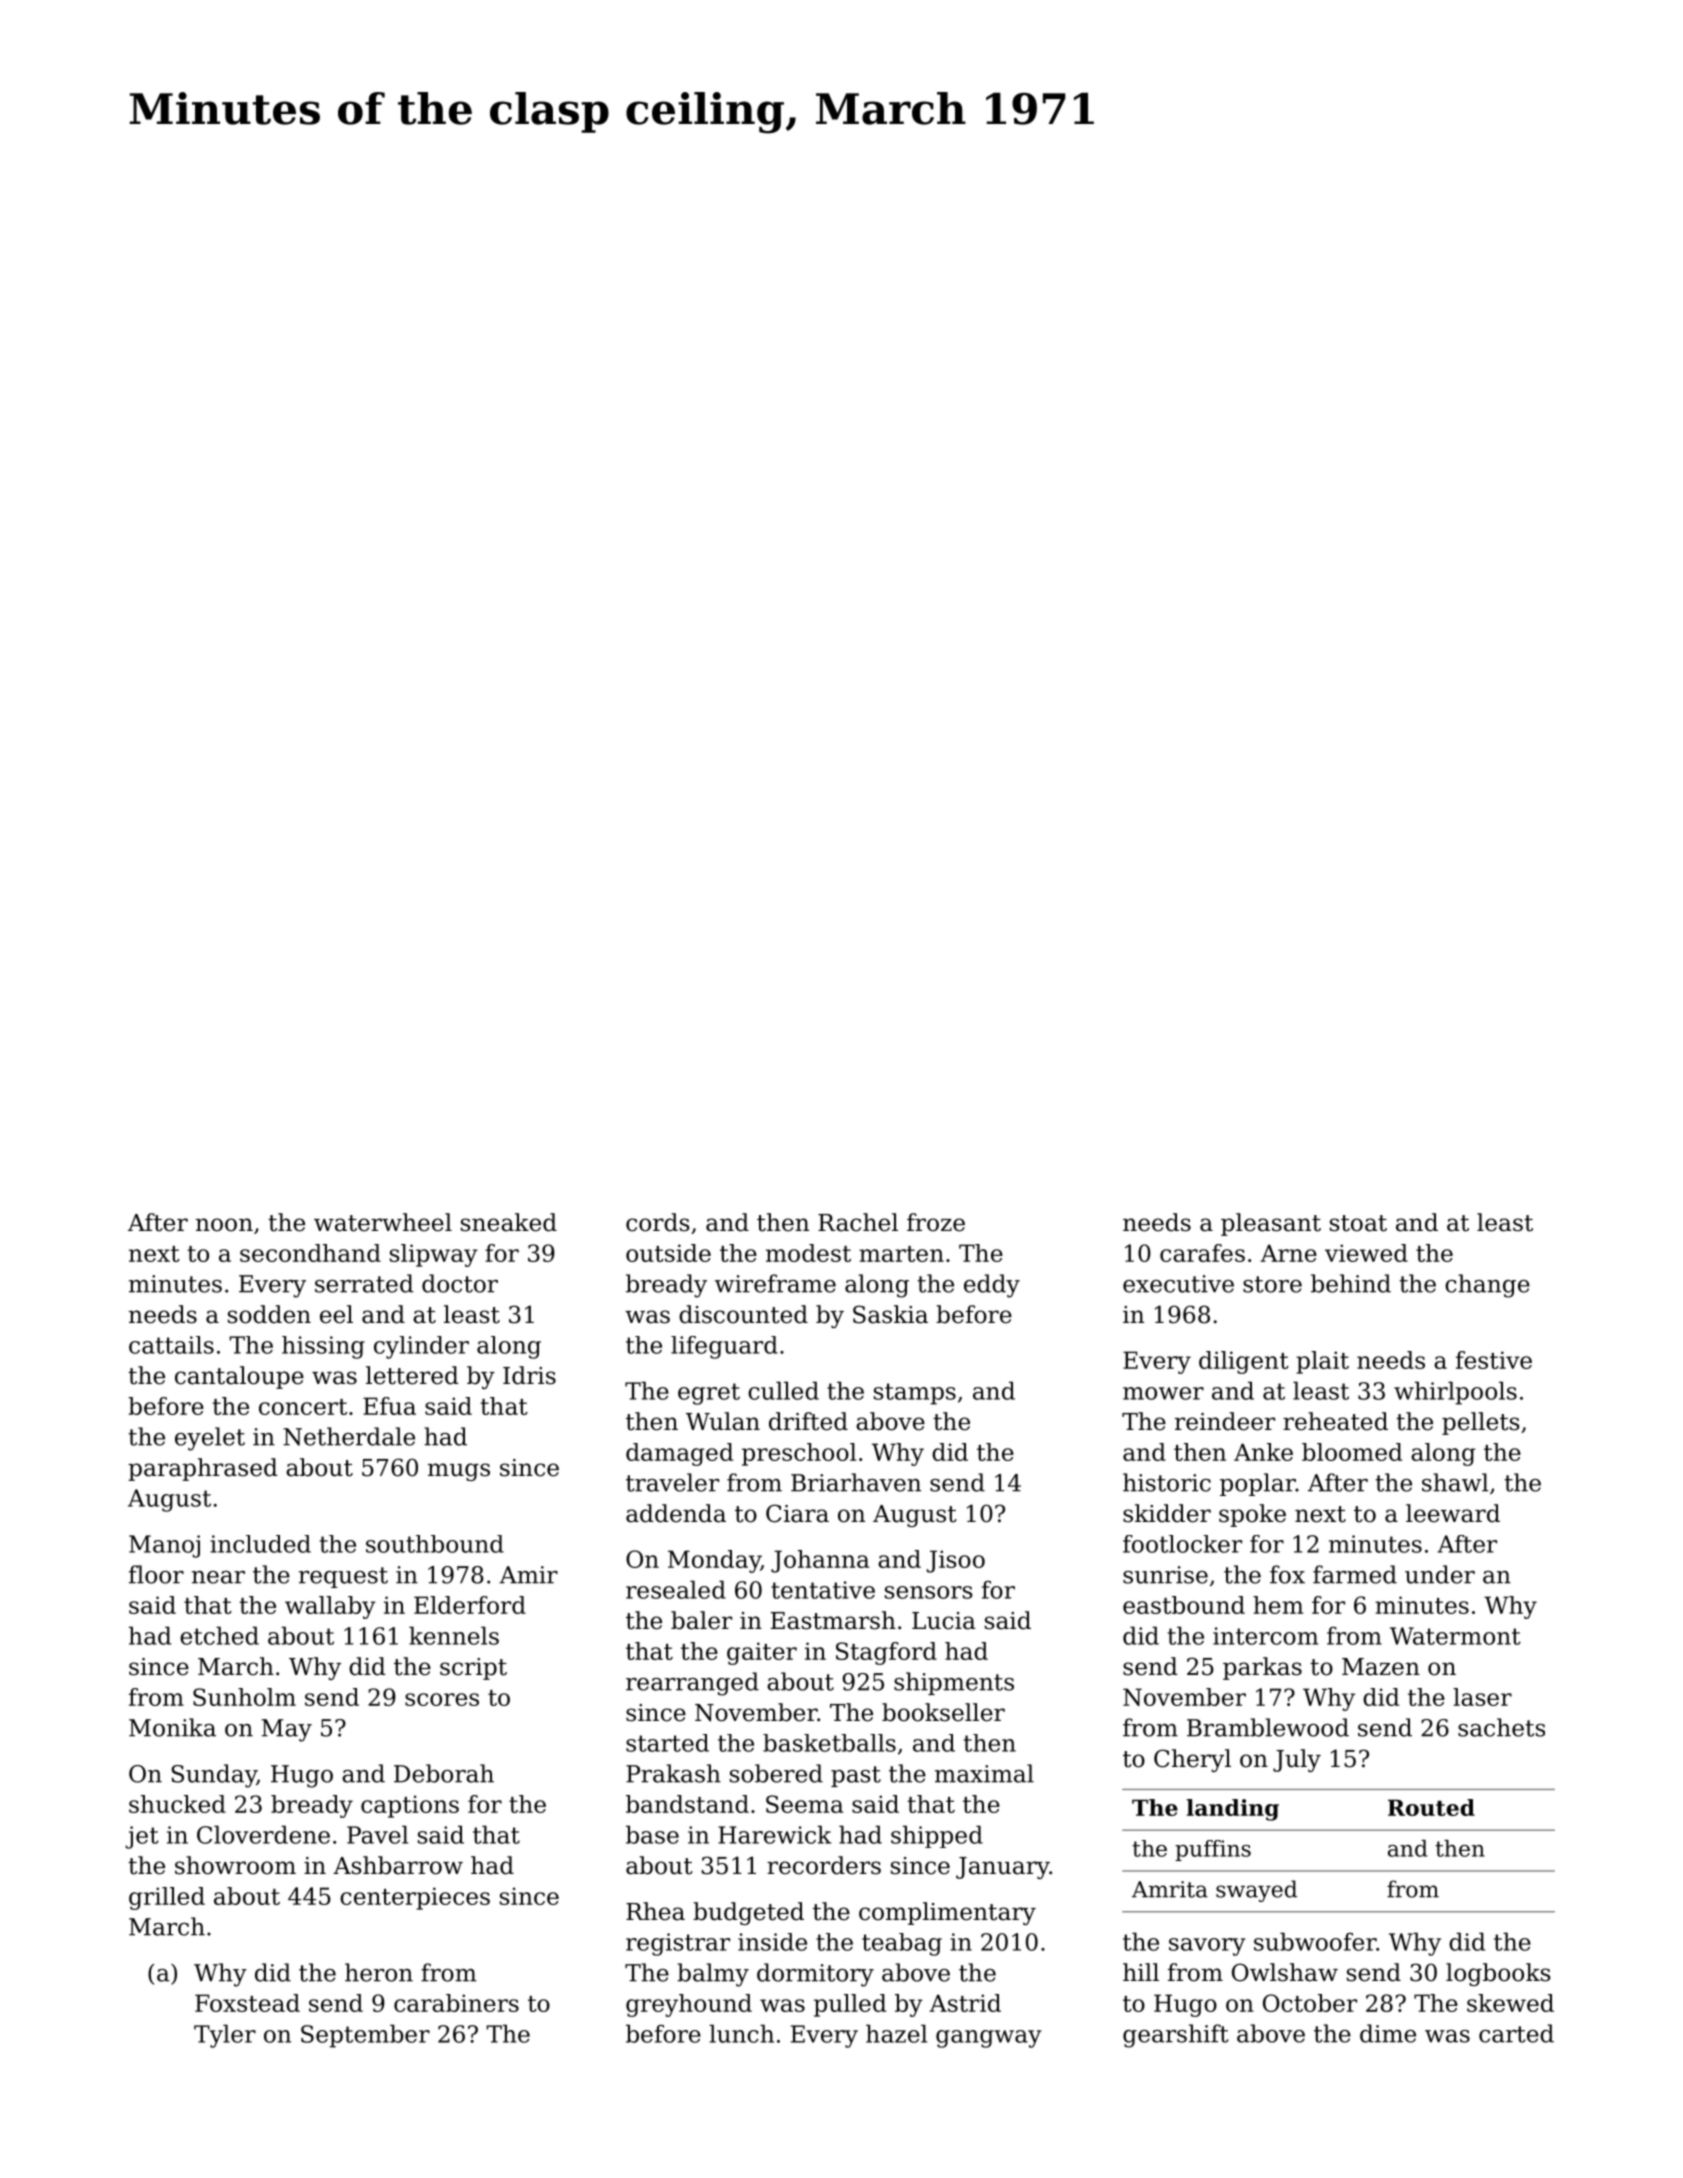 The width and height of the screenshot is (1683, 2178). What do you see at coordinates (1322, 1362) in the screenshot?
I see `plait` at bounding box center [1322, 1362].
